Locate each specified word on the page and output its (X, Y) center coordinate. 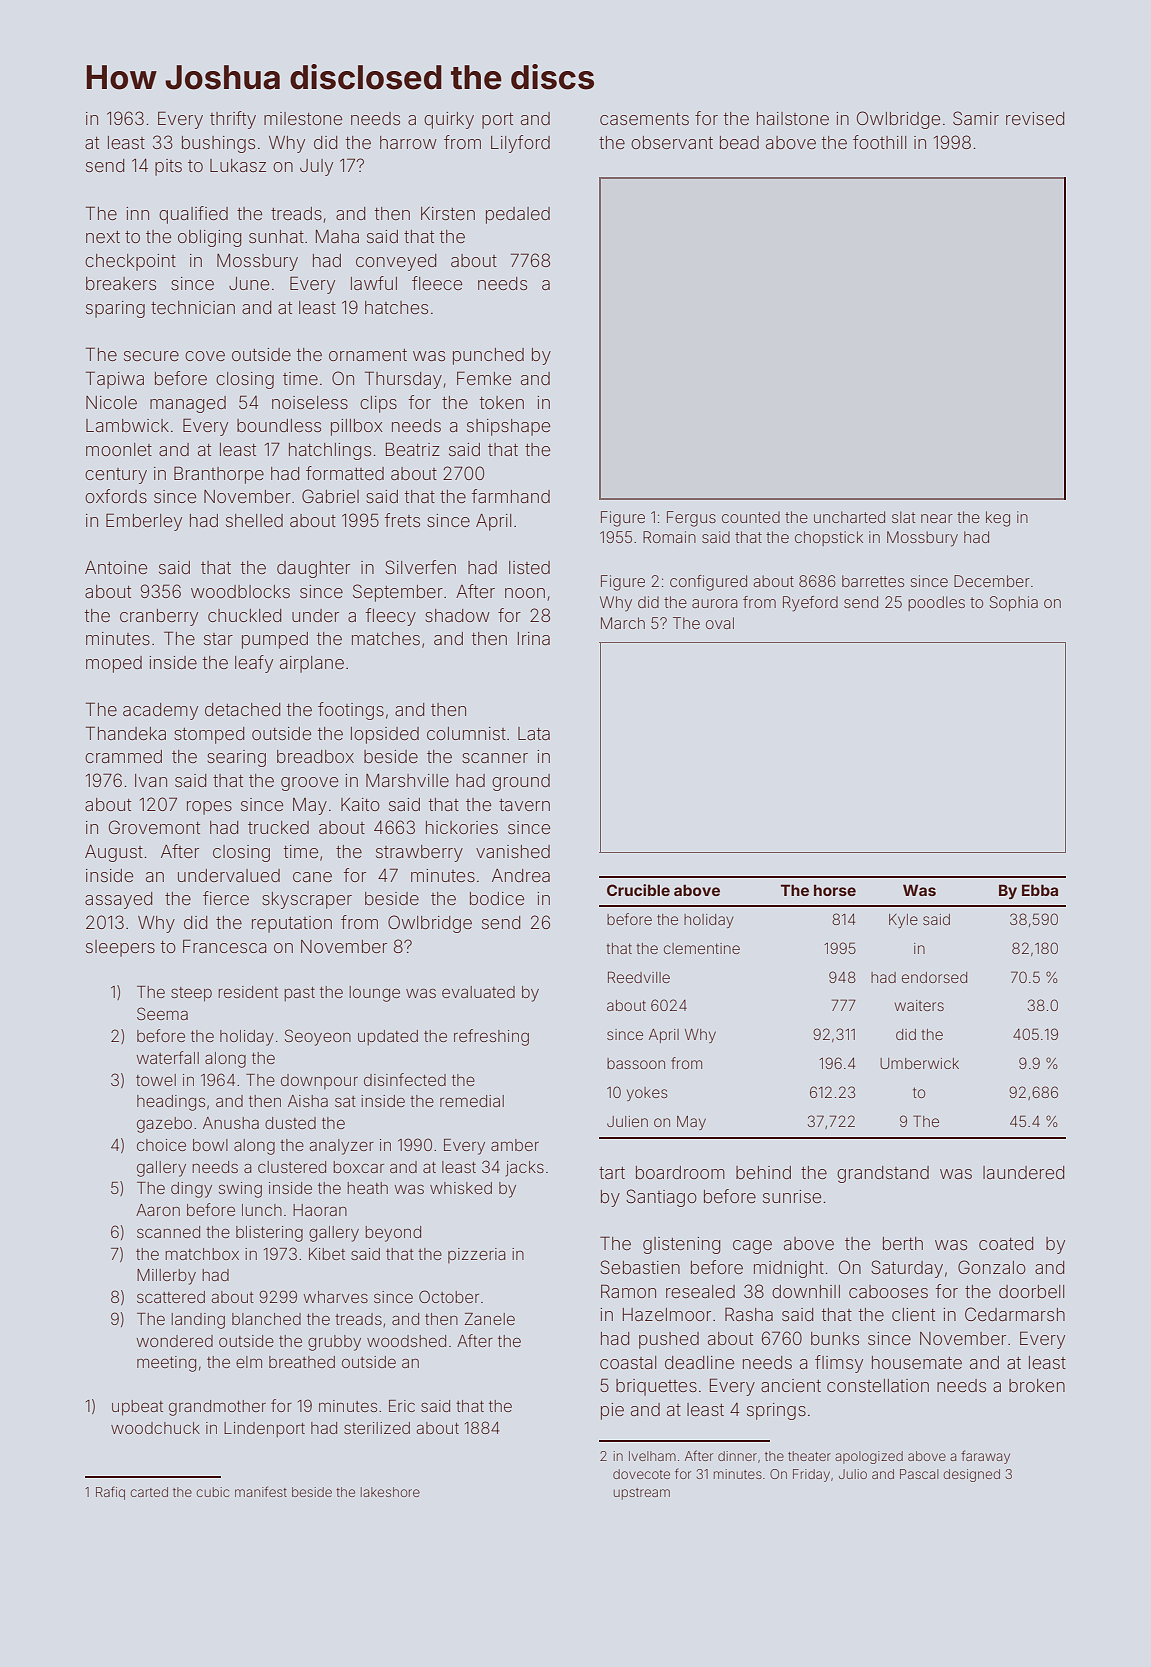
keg (998, 519)
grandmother (217, 1408)
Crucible (638, 890)
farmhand (511, 496)
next (103, 237)
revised (1035, 118)
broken (1037, 1385)
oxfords (116, 496)
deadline (699, 1362)
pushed (669, 1340)
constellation (878, 1385)
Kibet (327, 1254)
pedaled (518, 215)
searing (236, 758)
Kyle (903, 921)
